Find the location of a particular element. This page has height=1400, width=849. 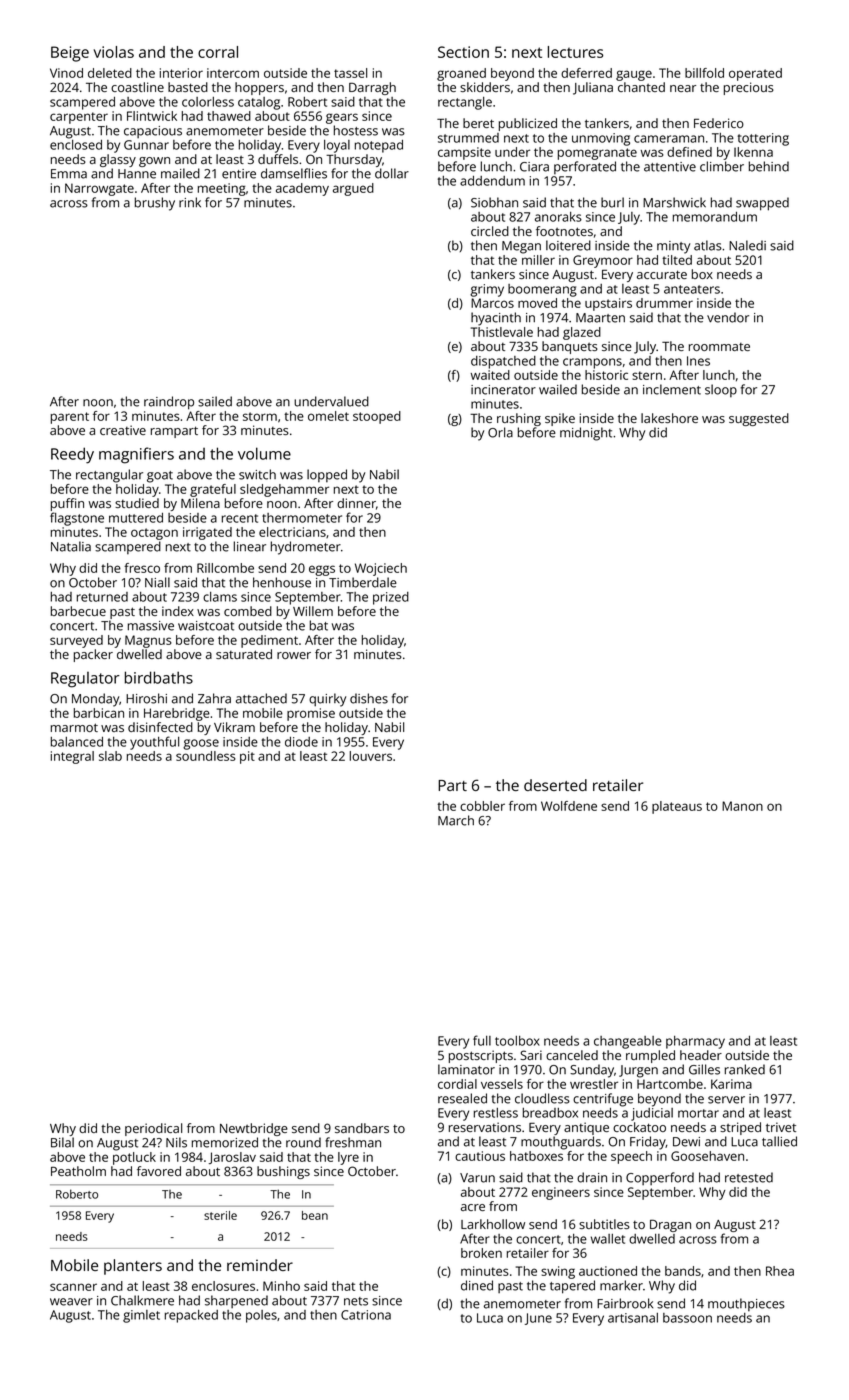

prized is located at coordinates (391, 598).
